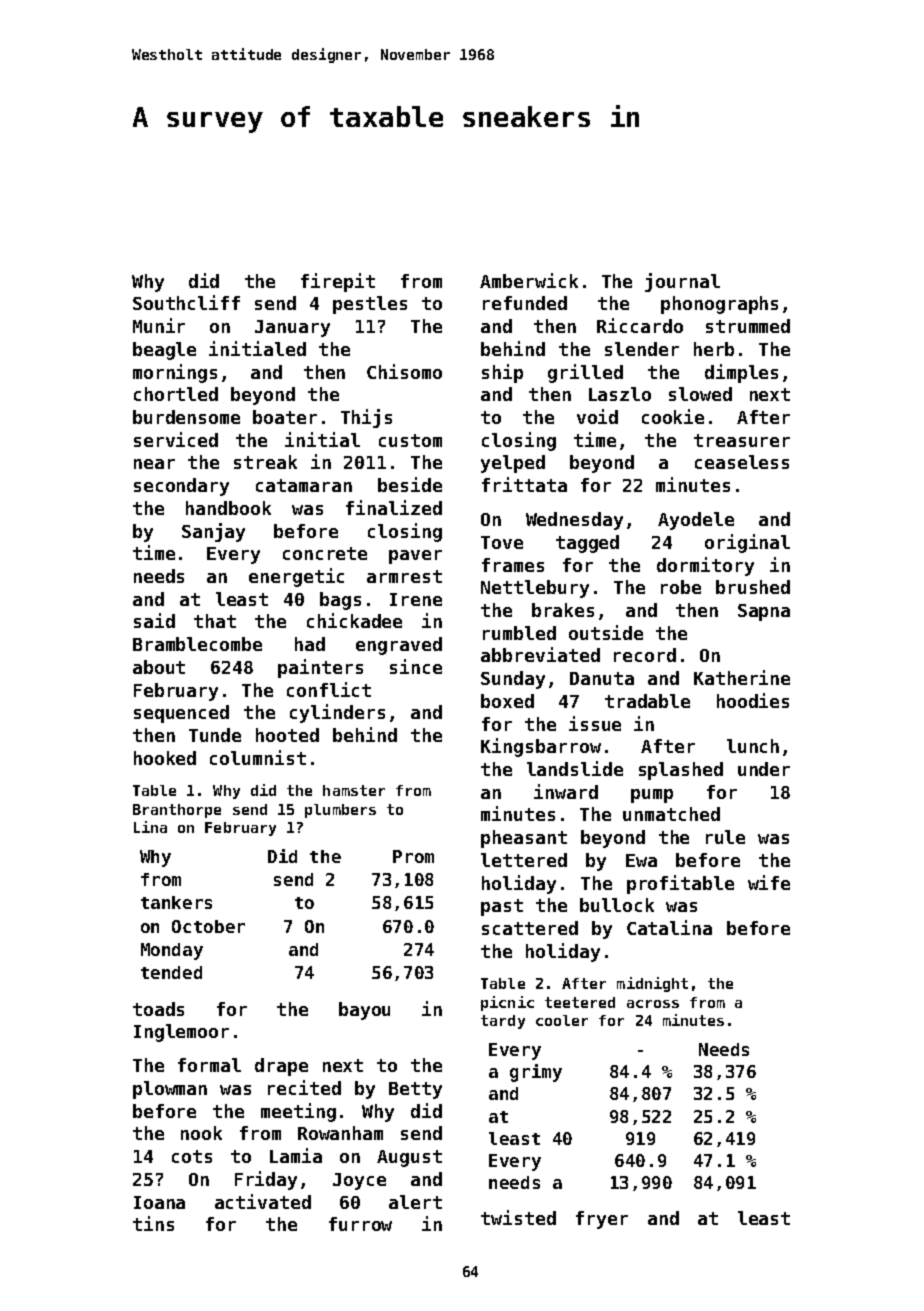 This page has height=1311, width=924. What do you see at coordinates (153, 1223) in the page?
I see `tins` at bounding box center [153, 1223].
